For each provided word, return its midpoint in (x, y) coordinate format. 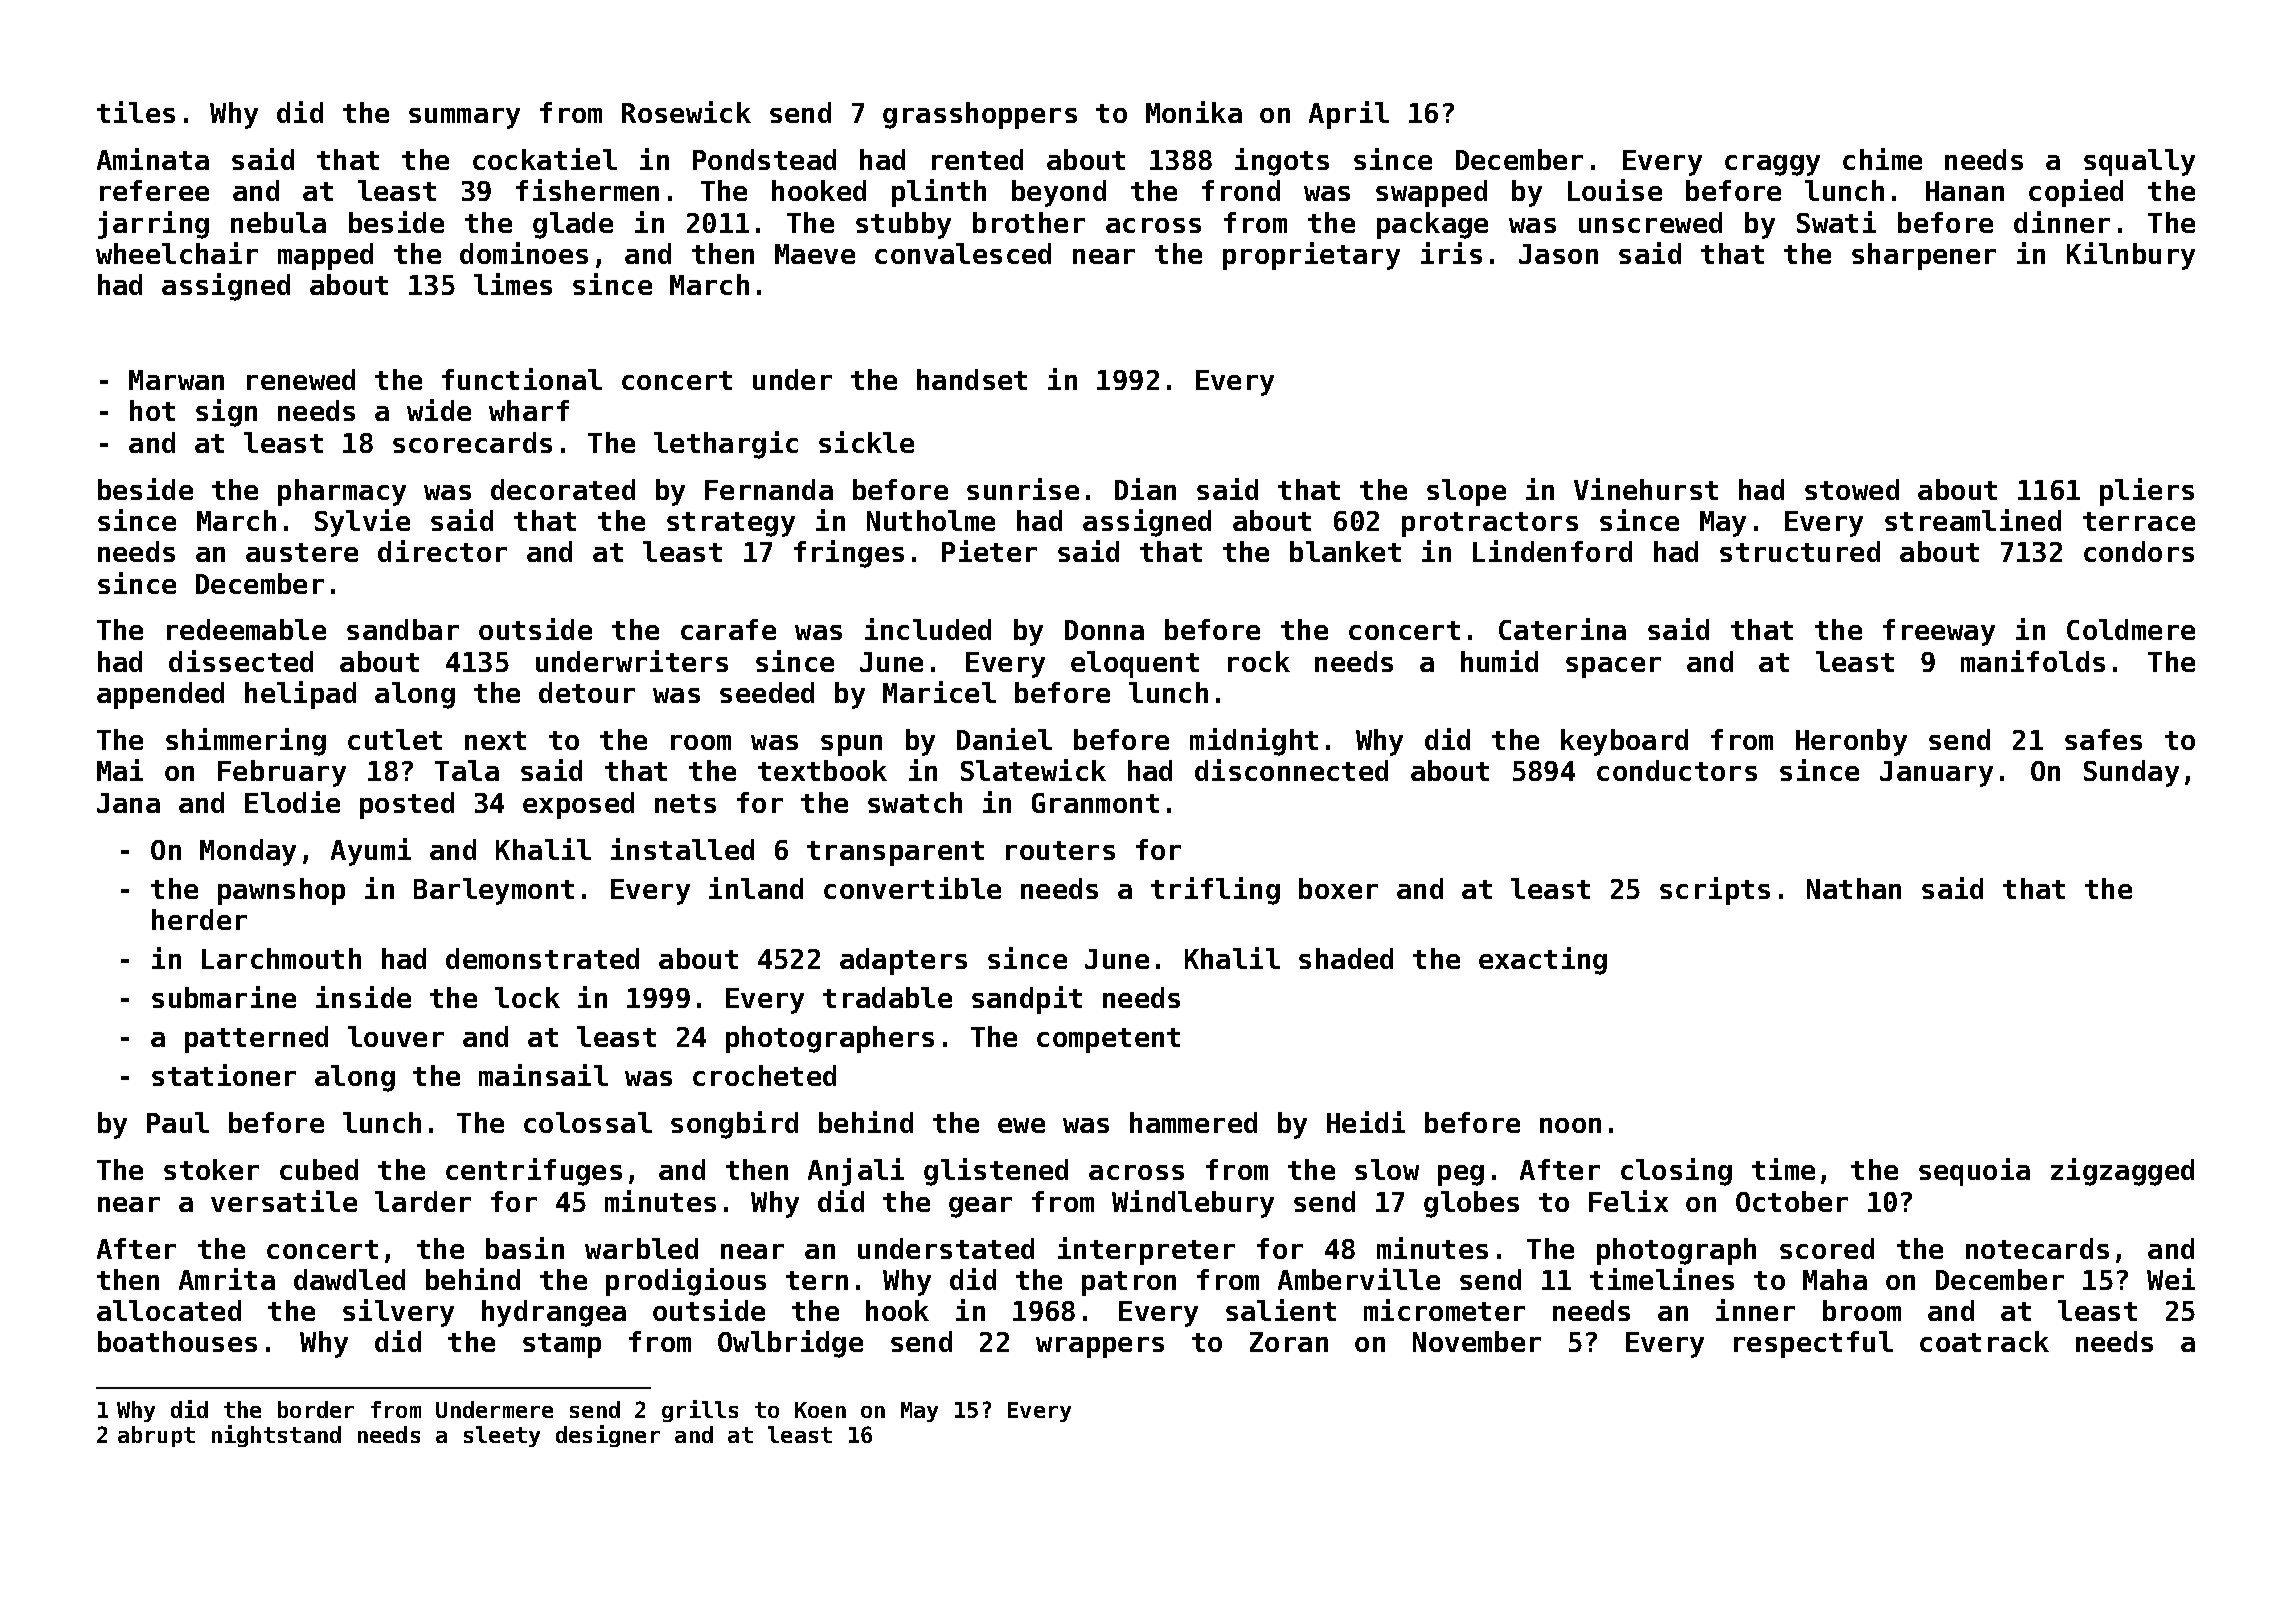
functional (522, 379)
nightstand (276, 1436)
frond (1241, 190)
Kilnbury (2131, 256)
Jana (128, 803)
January (1936, 774)
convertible (912, 888)
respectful (1813, 1344)
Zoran (1289, 1342)
